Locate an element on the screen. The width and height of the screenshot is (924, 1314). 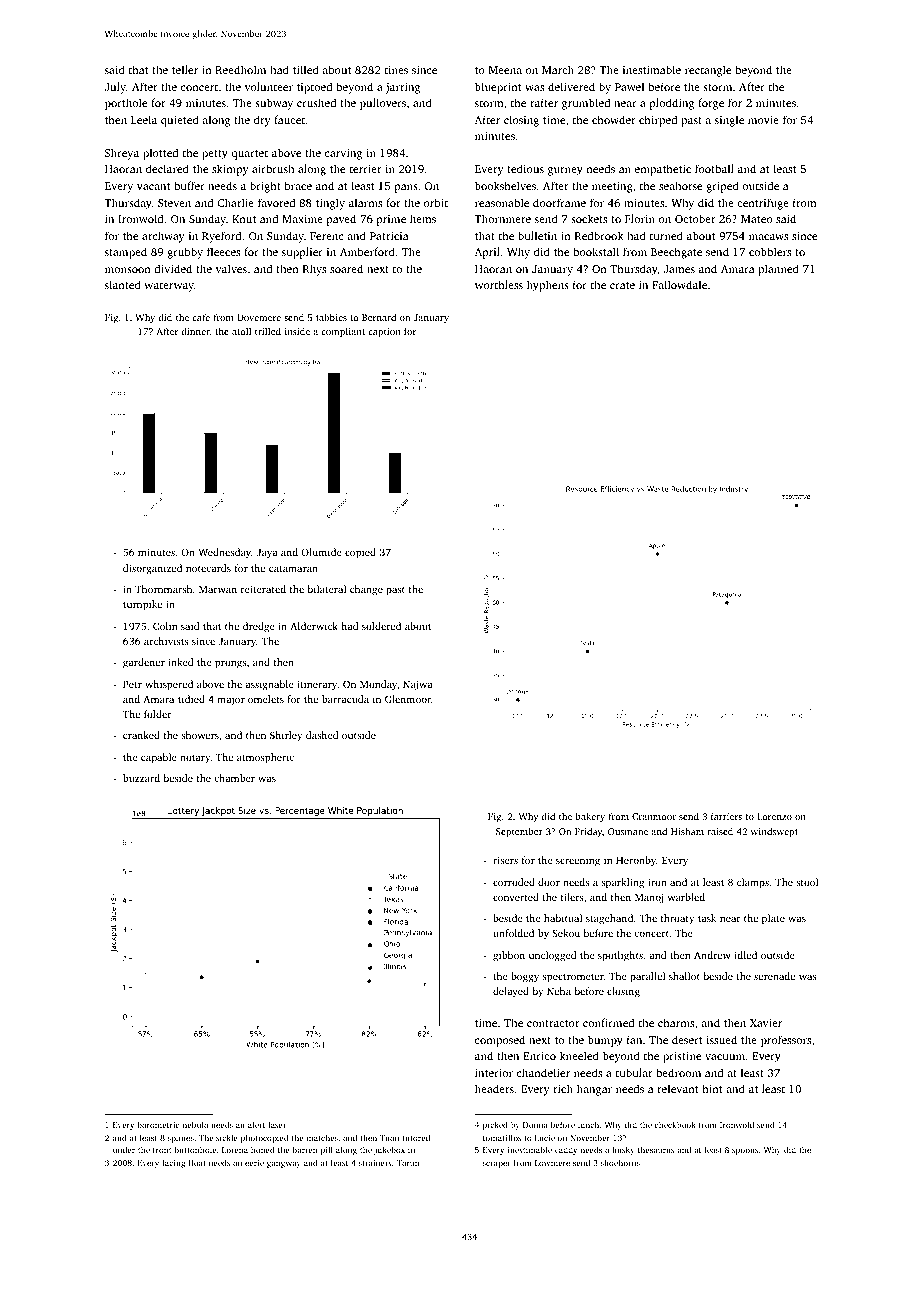
risers is located at coordinates (505, 860).
